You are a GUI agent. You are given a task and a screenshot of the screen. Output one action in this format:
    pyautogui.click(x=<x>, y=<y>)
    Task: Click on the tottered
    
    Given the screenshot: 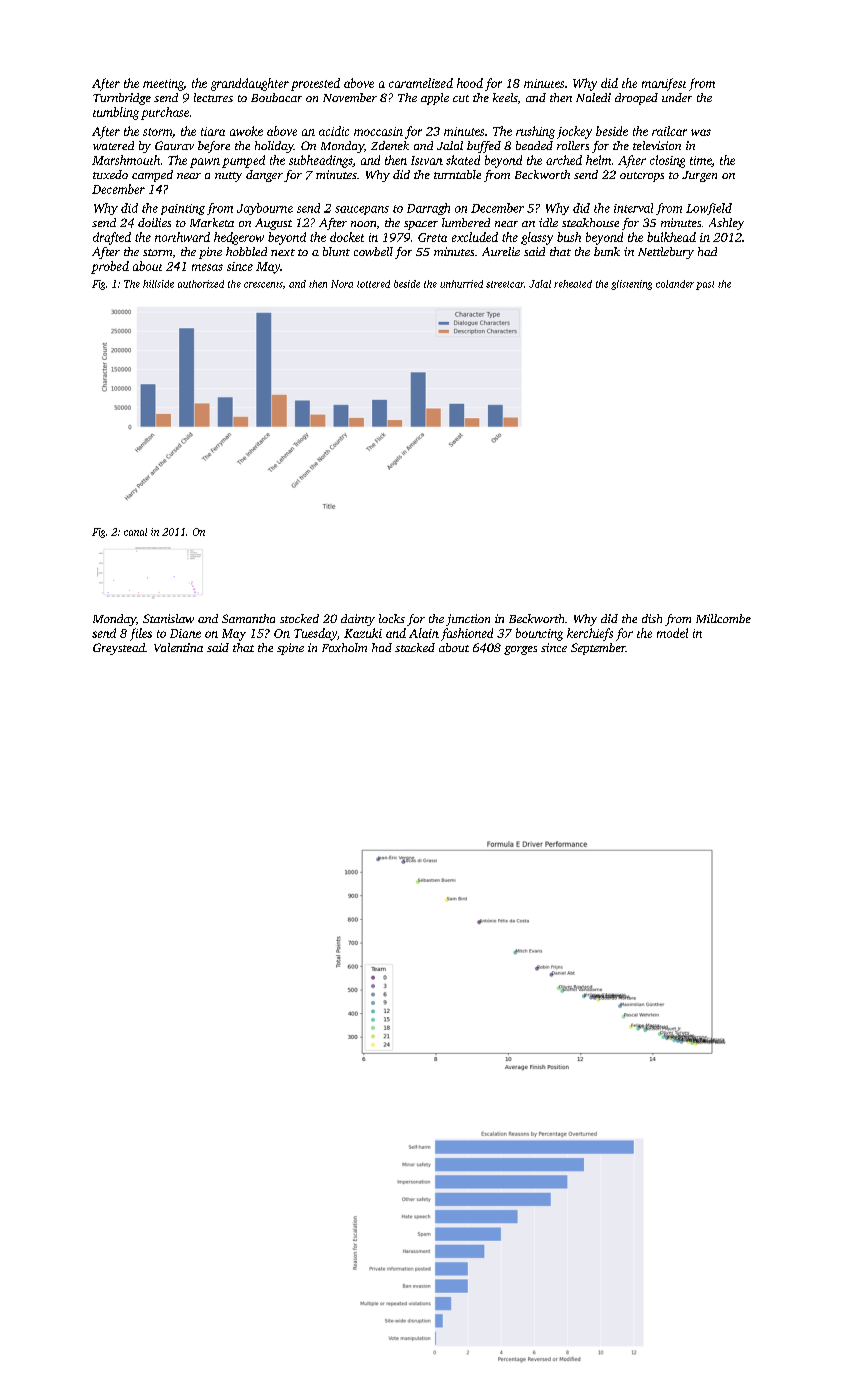 What is the action you would take?
    pyautogui.click(x=373, y=284)
